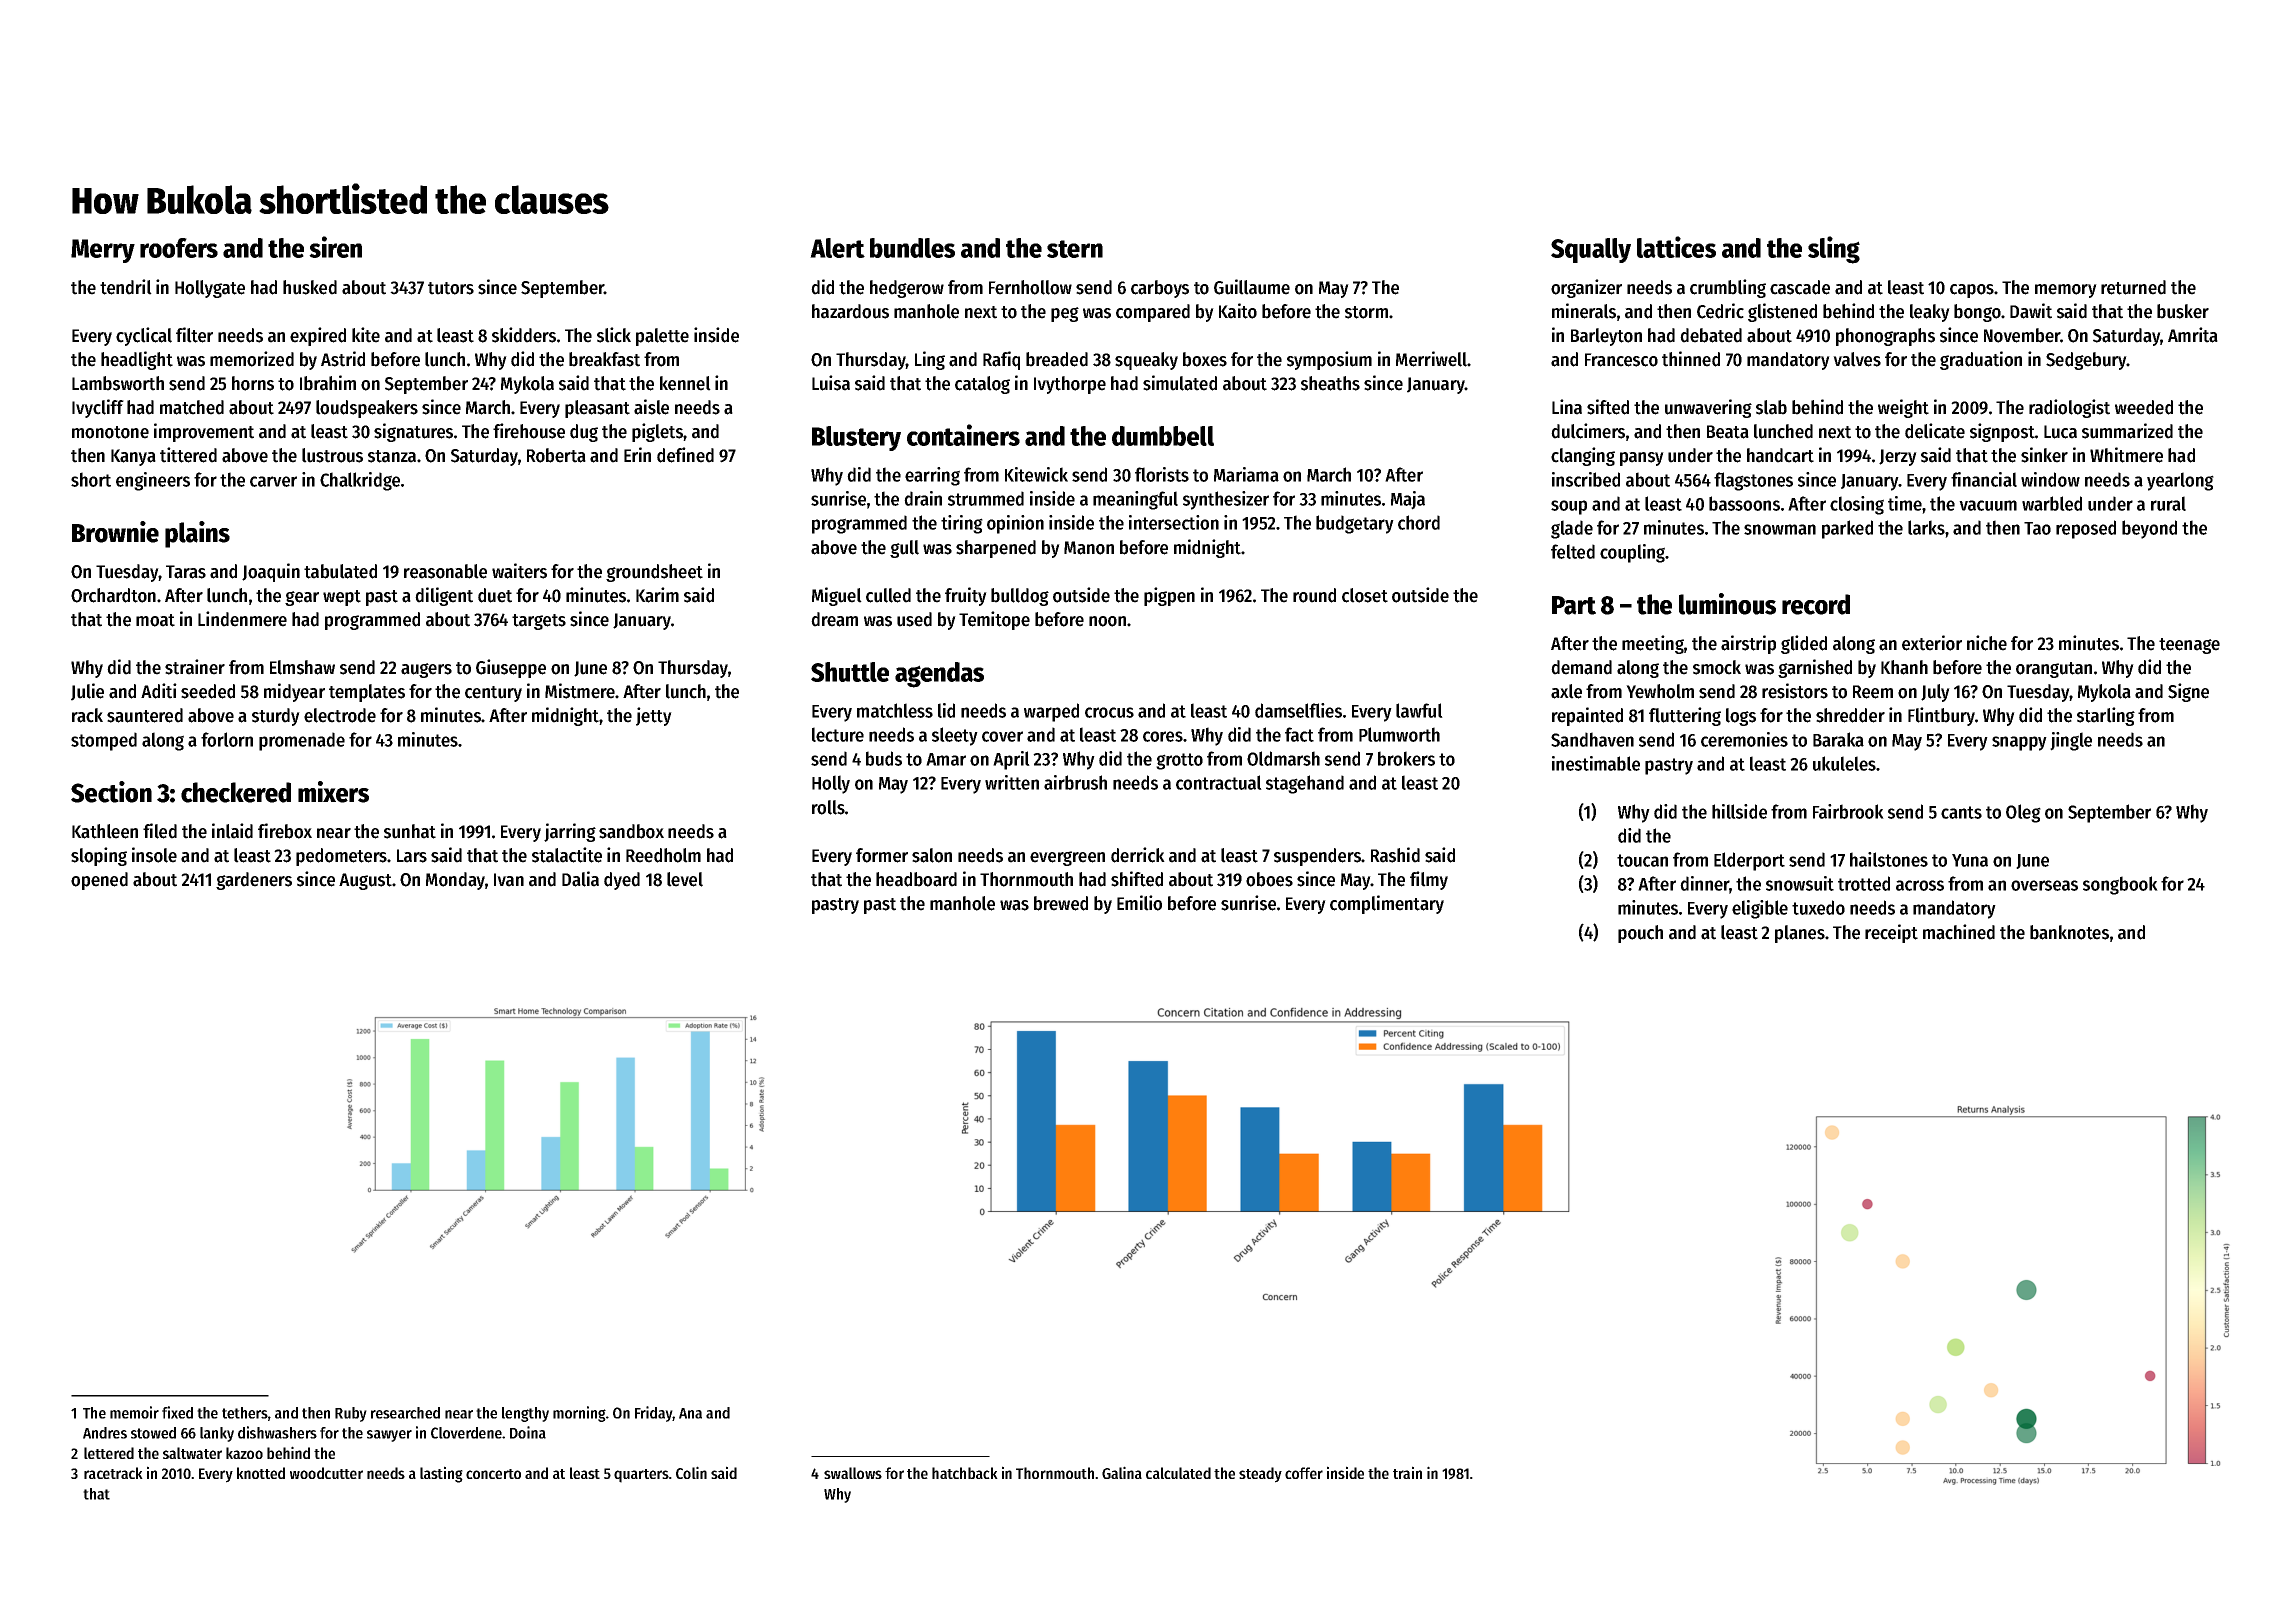 The image size is (2292, 1620). What do you see at coordinates (1988, 505) in the page?
I see `vacuum` at bounding box center [1988, 505].
